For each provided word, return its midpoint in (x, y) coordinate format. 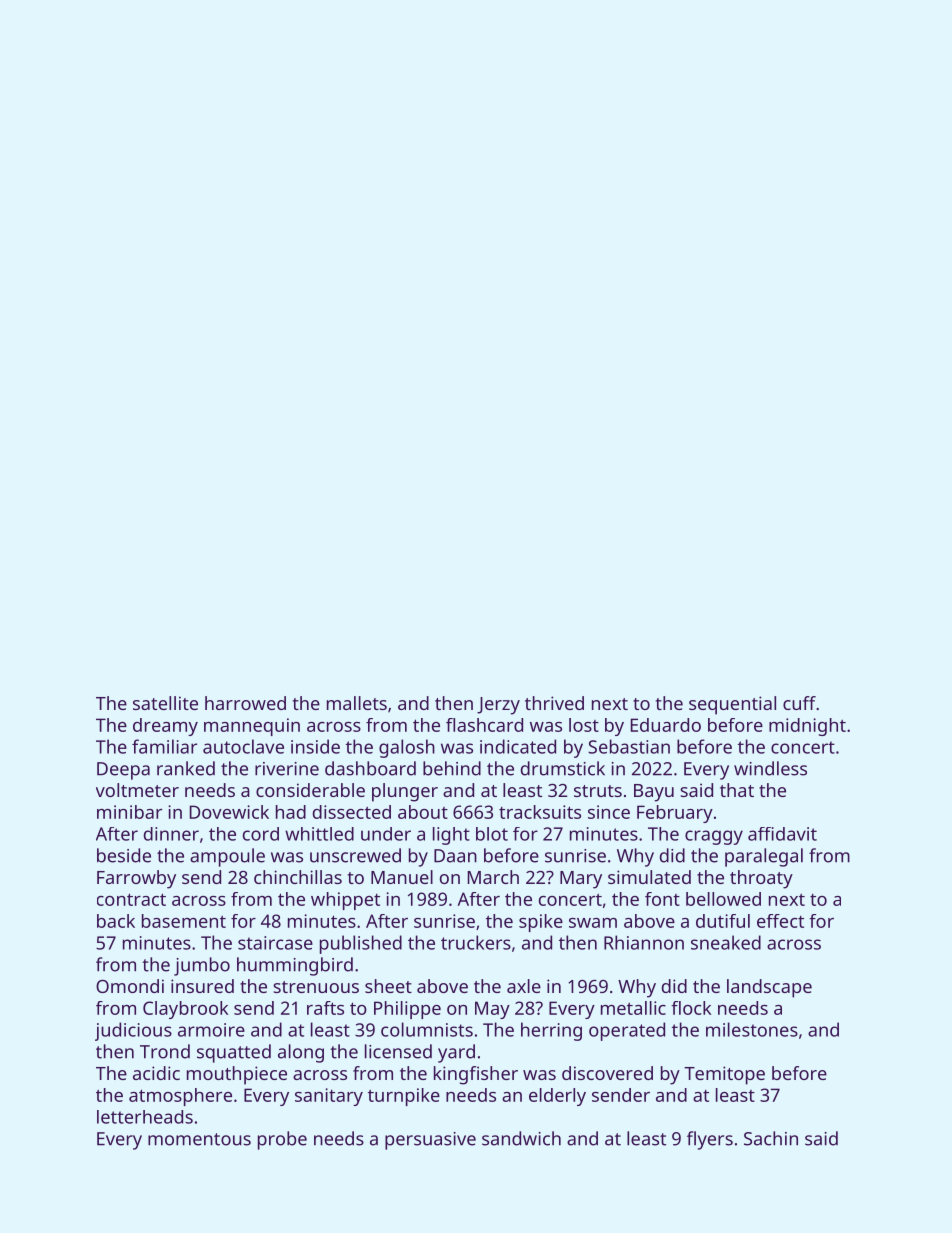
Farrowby (136, 879)
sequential (732, 705)
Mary (581, 880)
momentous (199, 1139)
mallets (357, 703)
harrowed (245, 703)
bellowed (723, 899)
